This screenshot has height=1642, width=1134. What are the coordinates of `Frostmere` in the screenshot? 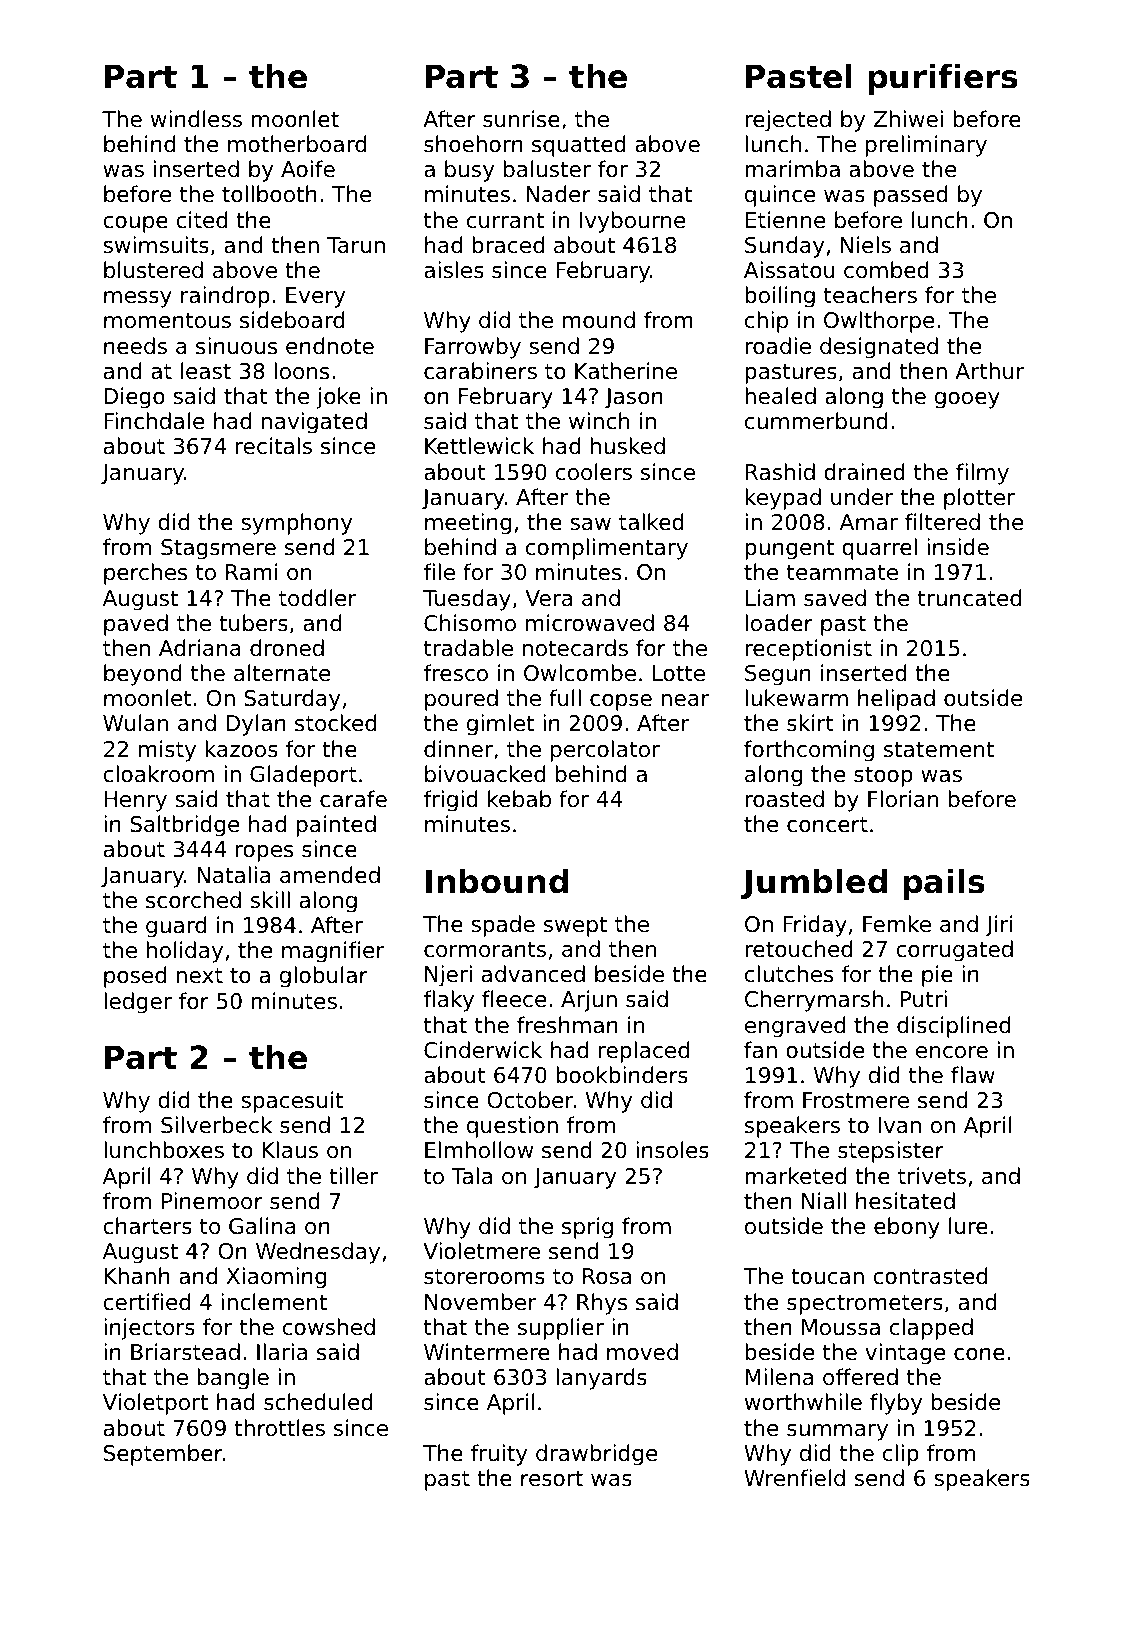 It's located at (856, 1100).
